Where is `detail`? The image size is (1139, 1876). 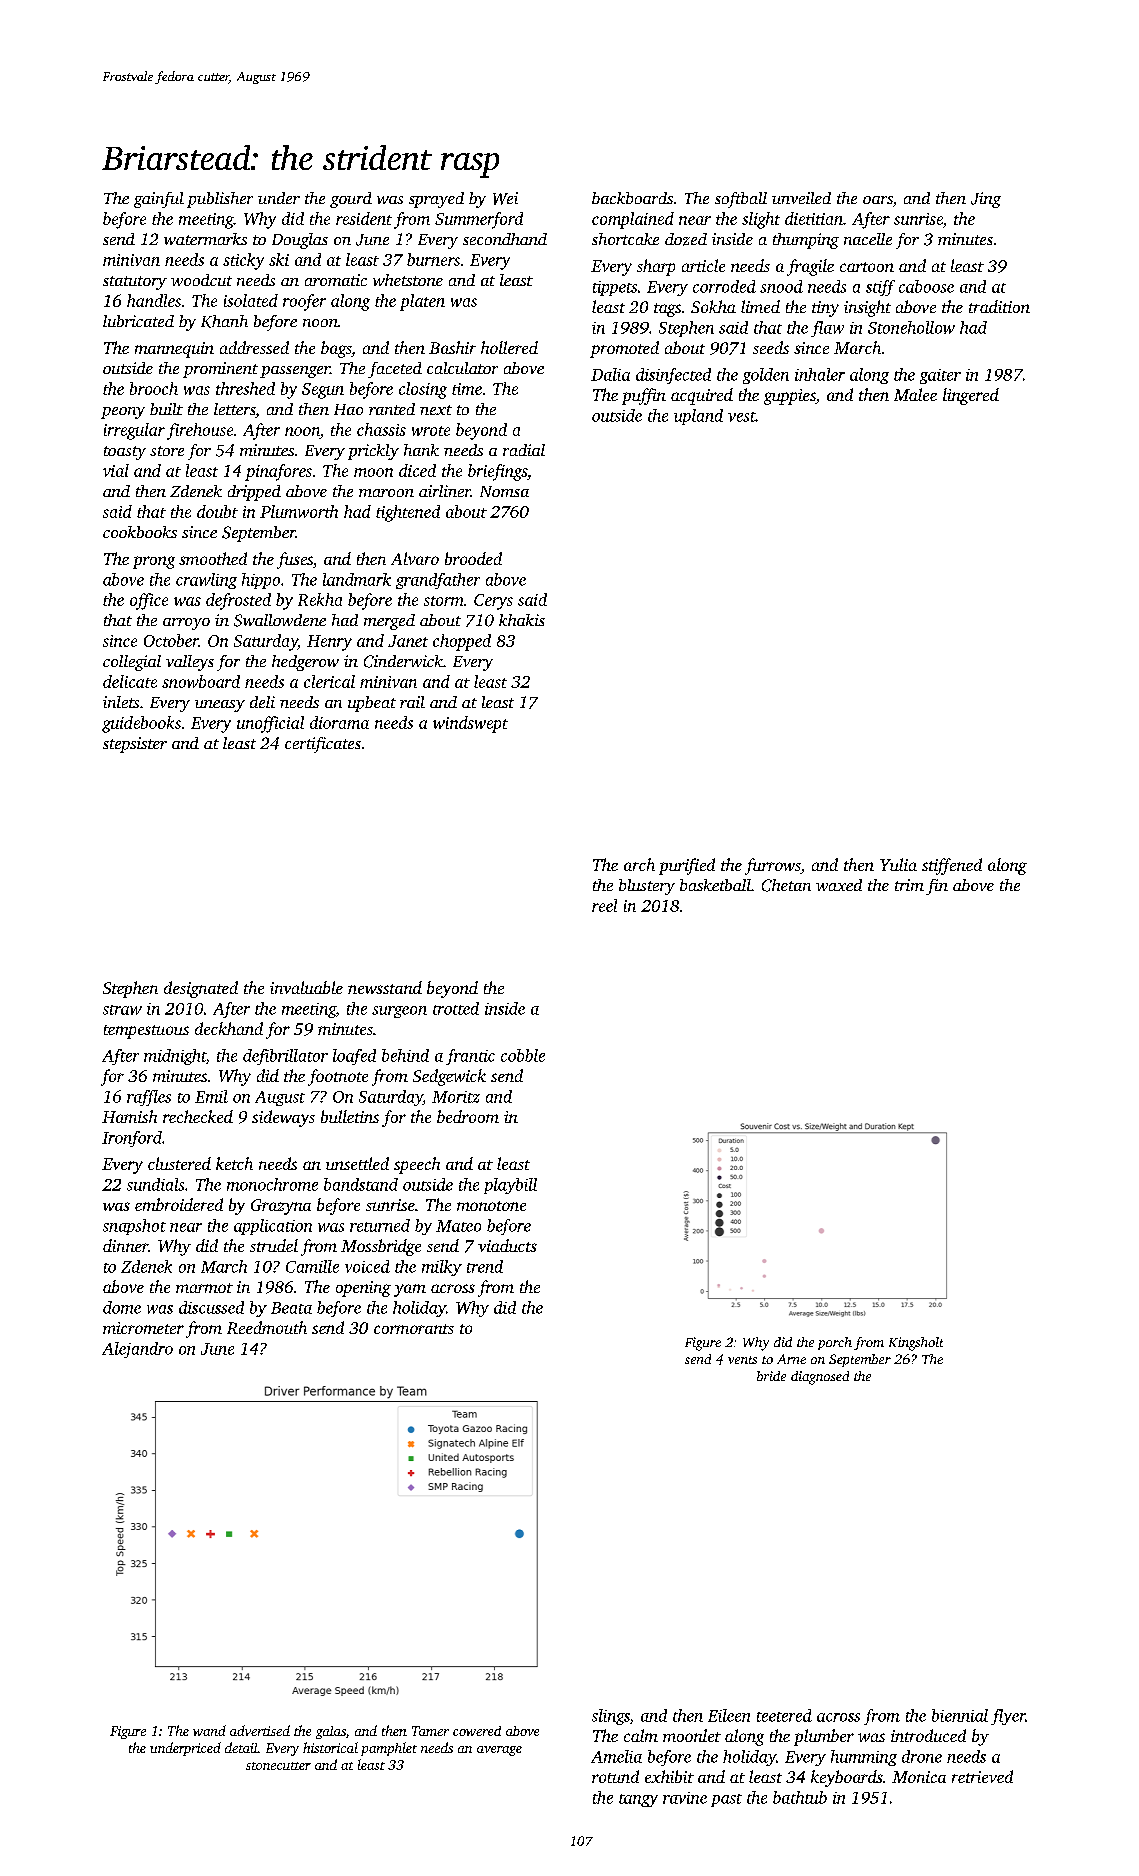 detail is located at coordinates (241, 1747).
